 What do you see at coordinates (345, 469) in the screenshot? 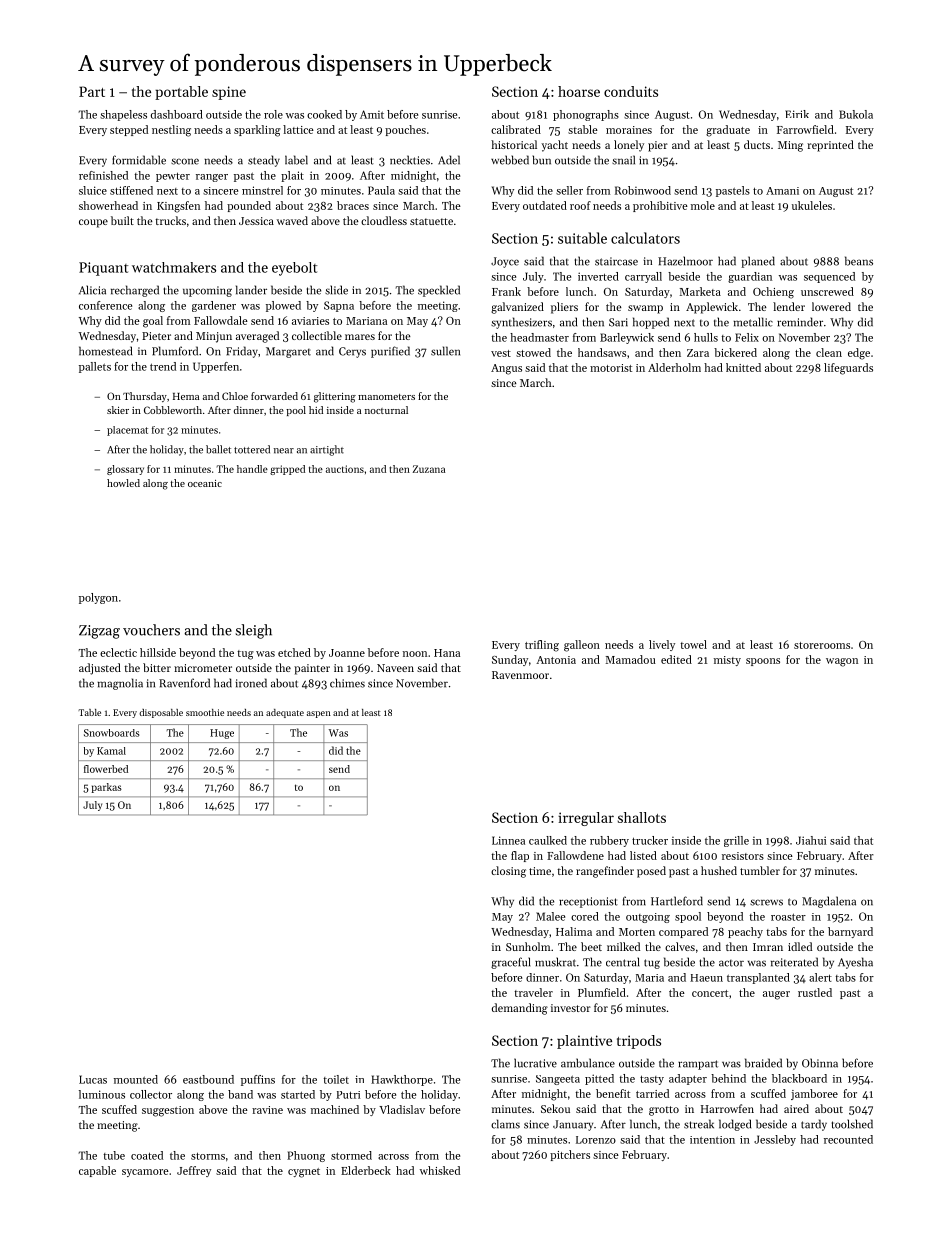
I see `auctions` at bounding box center [345, 469].
